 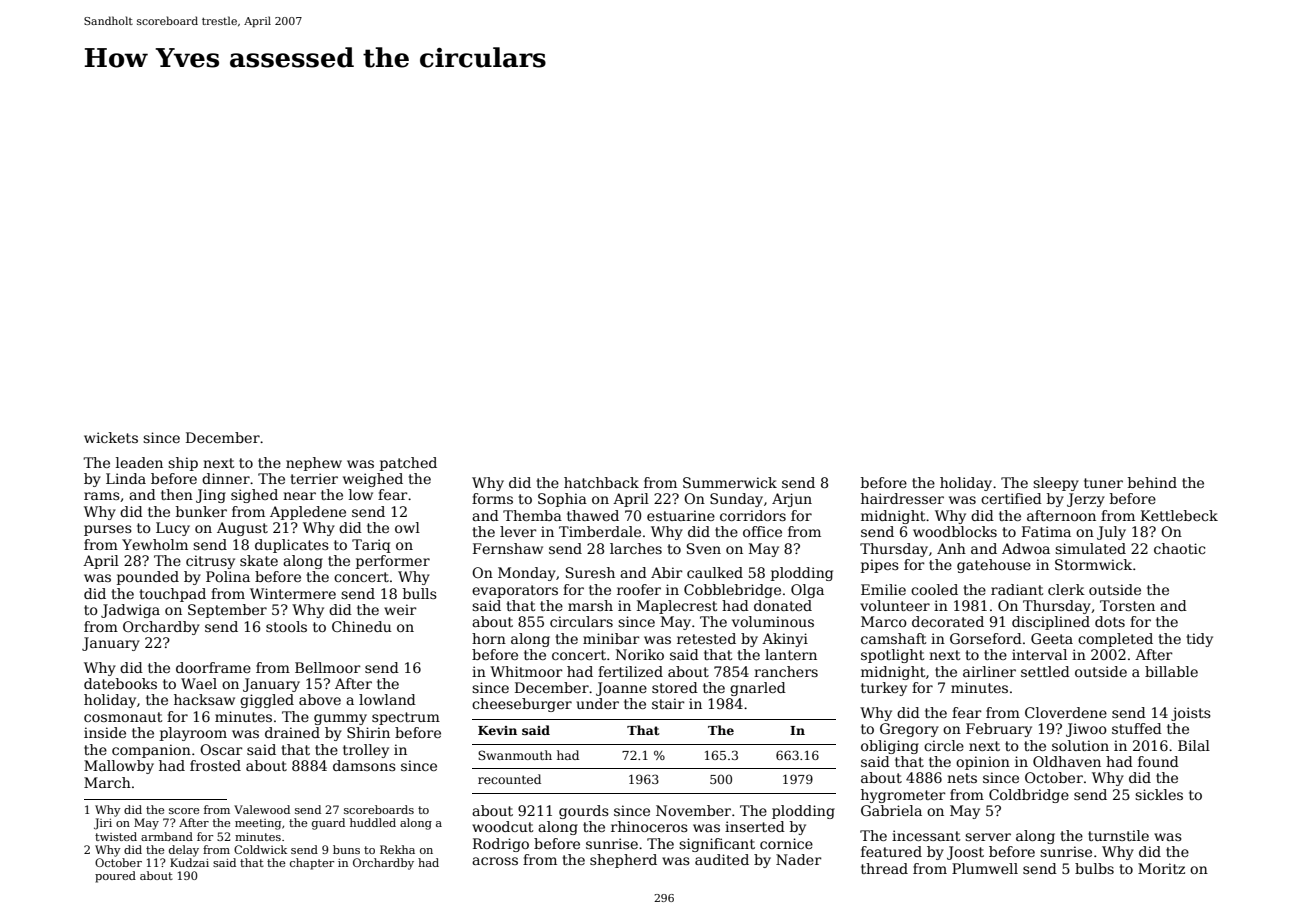 What do you see at coordinates (884, 868) in the image?
I see `thread` at bounding box center [884, 868].
